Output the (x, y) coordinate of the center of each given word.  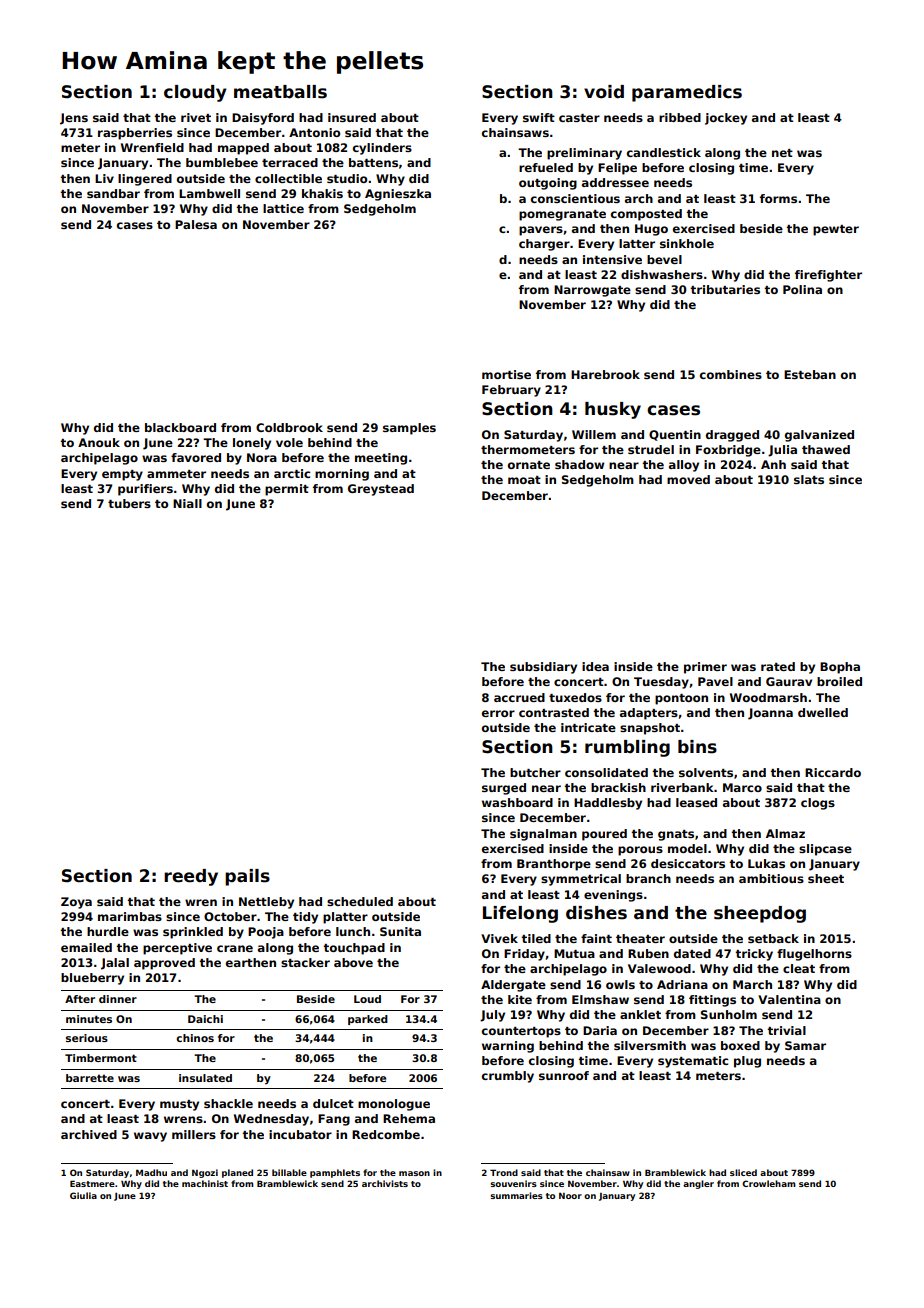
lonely (252, 444)
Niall (187, 503)
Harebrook (605, 374)
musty (179, 1105)
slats (809, 479)
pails (247, 877)
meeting (381, 459)
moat (524, 480)
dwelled (823, 712)
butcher (535, 772)
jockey (726, 119)
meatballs (280, 92)
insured (352, 117)
